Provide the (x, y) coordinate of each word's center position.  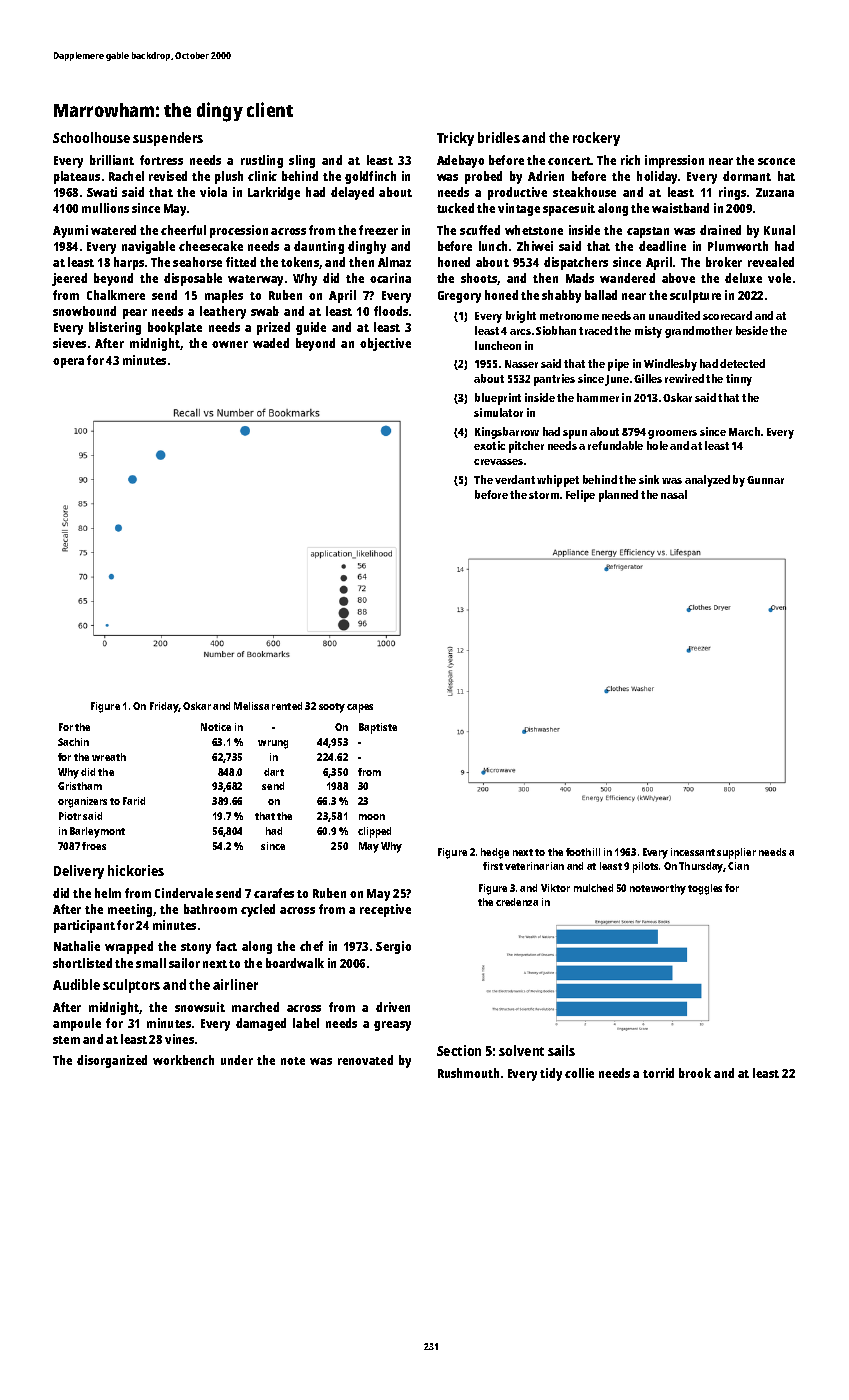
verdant (515, 479)
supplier (736, 853)
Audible (76, 984)
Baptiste (378, 728)
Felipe (580, 496)
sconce (776, 161)
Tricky (455, 139)
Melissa (251, 706)
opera (68, 363)
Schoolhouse (91, 137)
